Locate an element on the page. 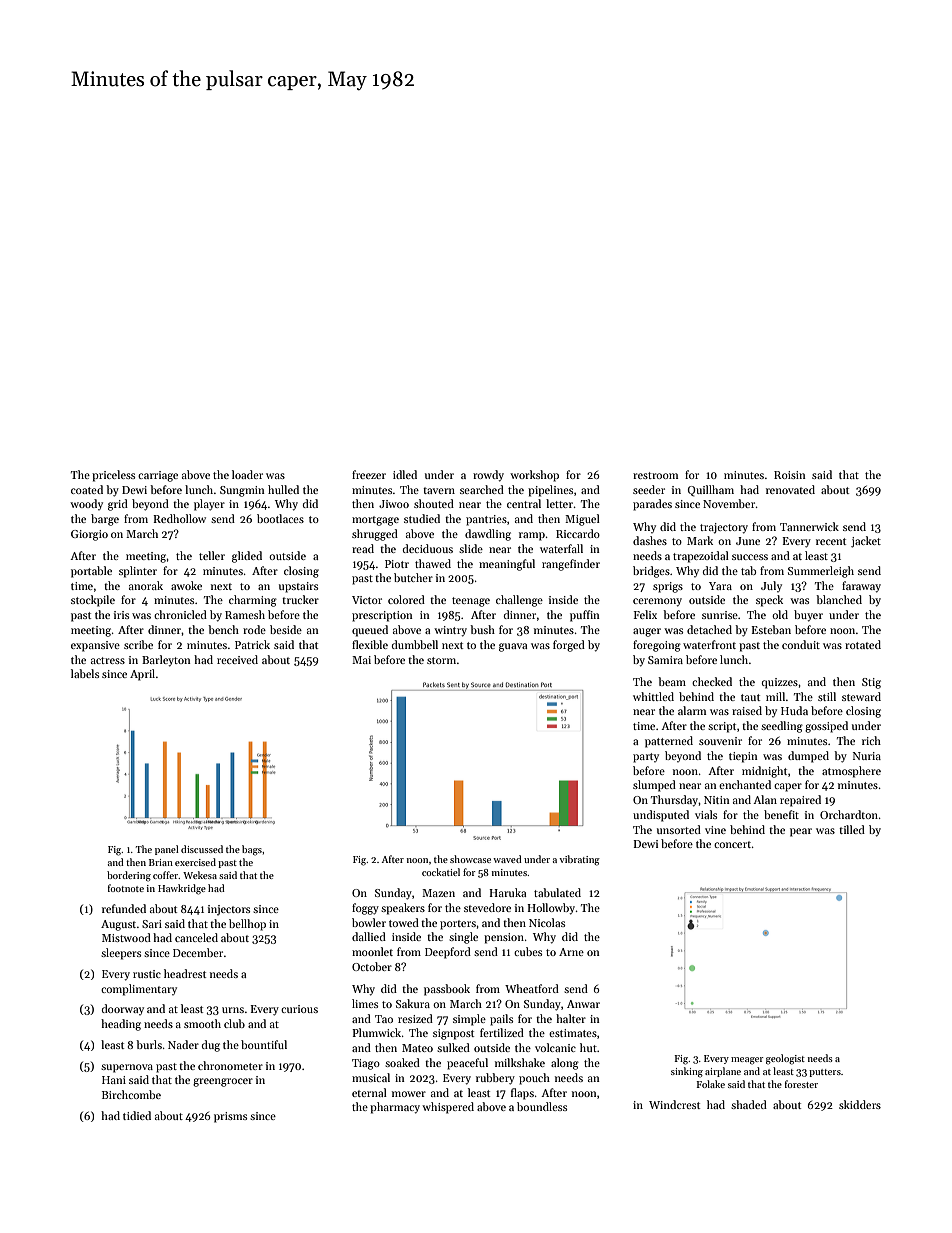  received is located at coordinates (237, 659).
